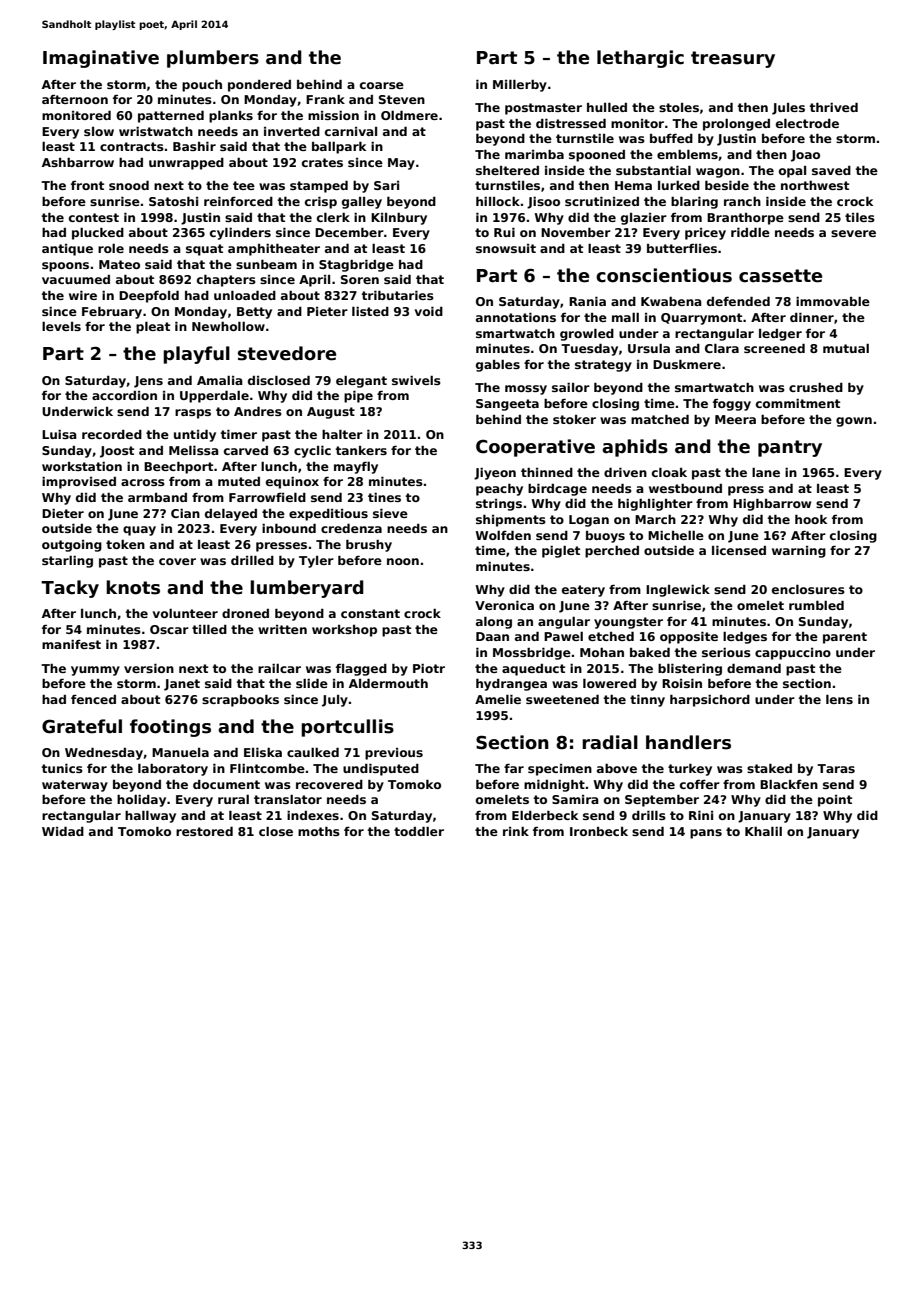 The height and width of the screenshot is (1308, 924). Describe the element at coordinates (356, 266) in the screenshot. I see `Stagbridge` at that location.
